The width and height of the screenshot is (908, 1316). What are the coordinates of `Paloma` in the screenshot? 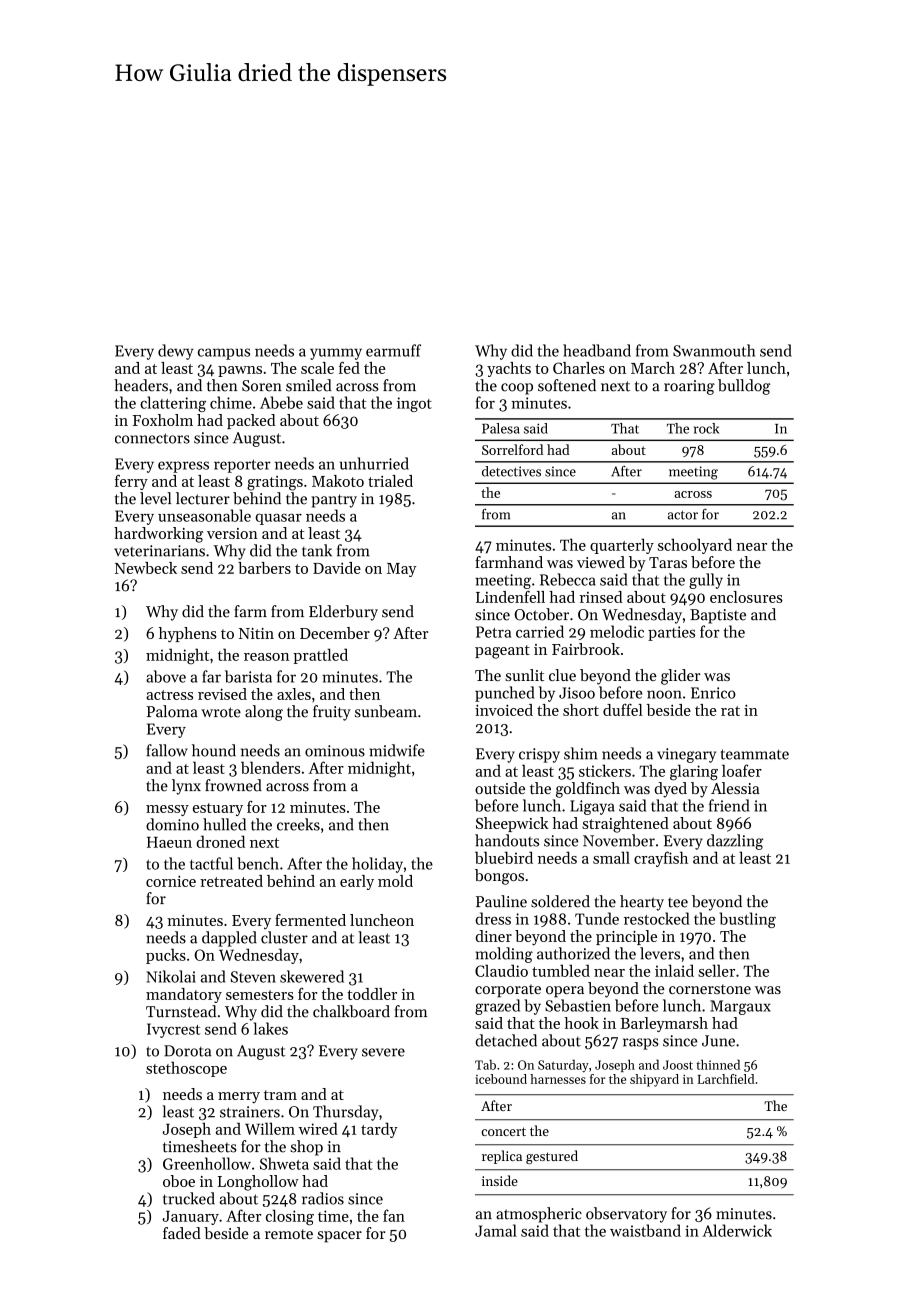 It's located at (172, 711).
